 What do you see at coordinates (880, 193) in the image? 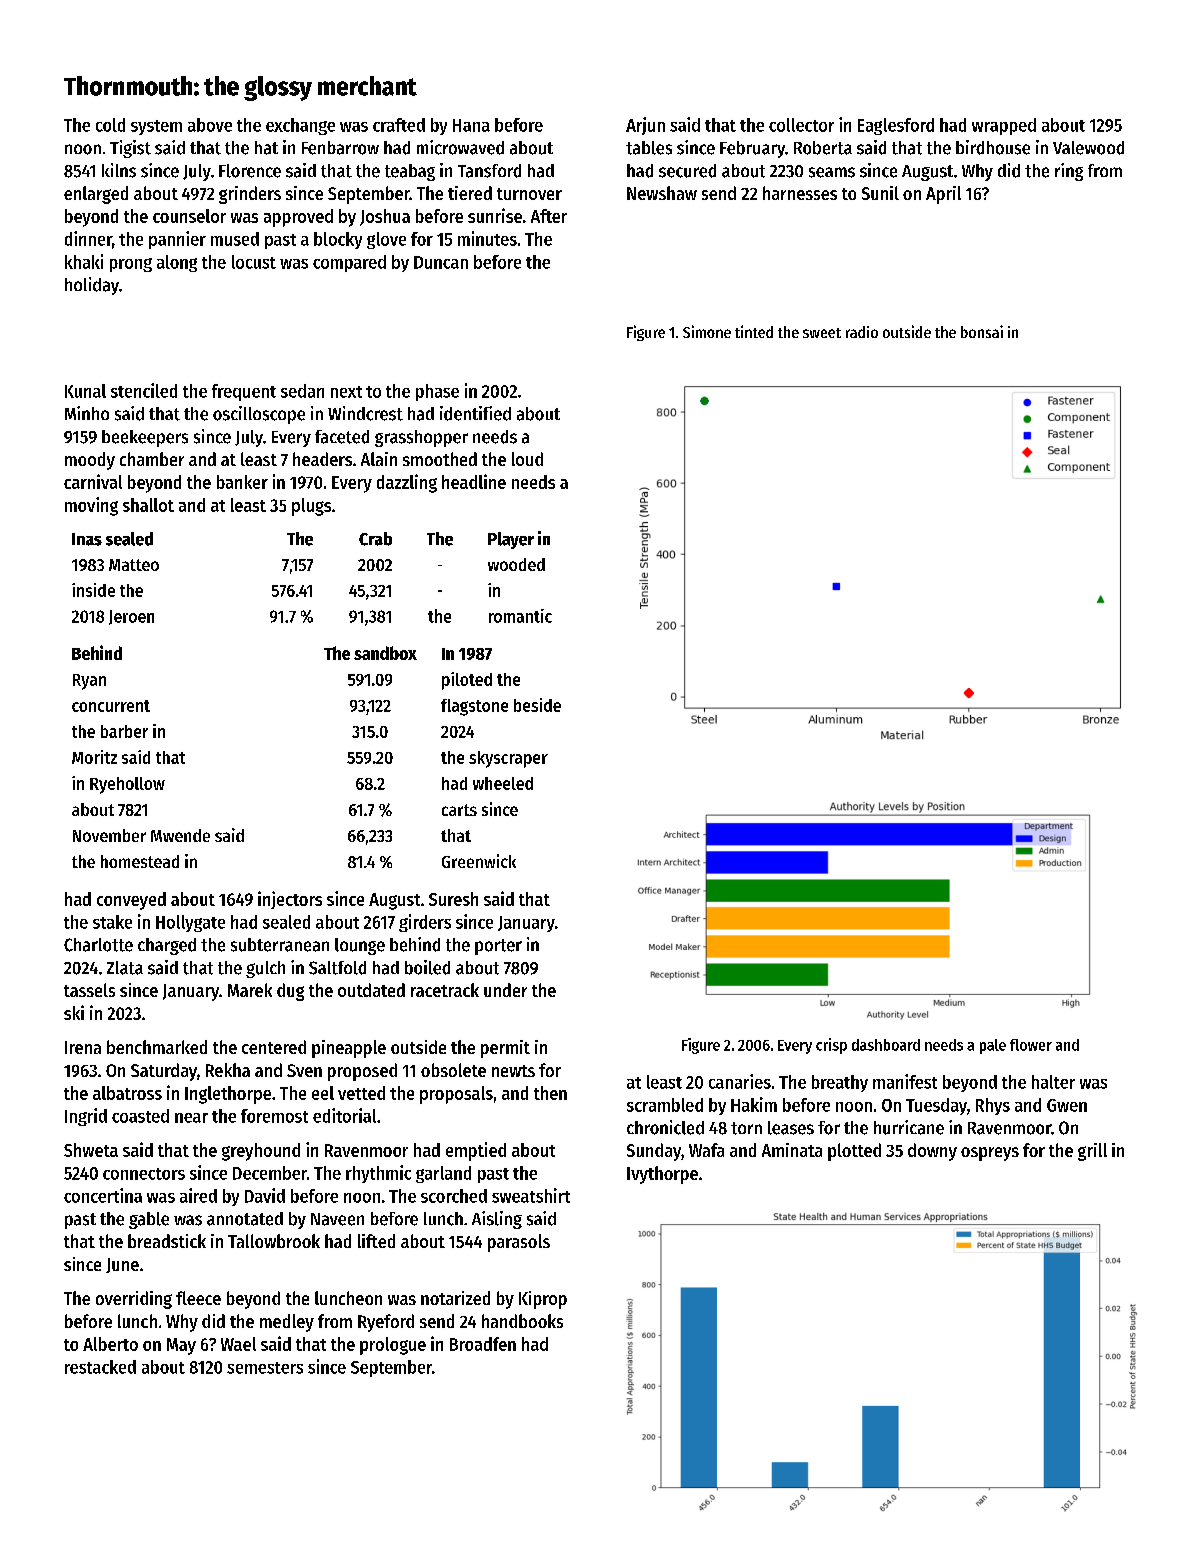
I see `Sunil` at bounding box center [880, 193].
